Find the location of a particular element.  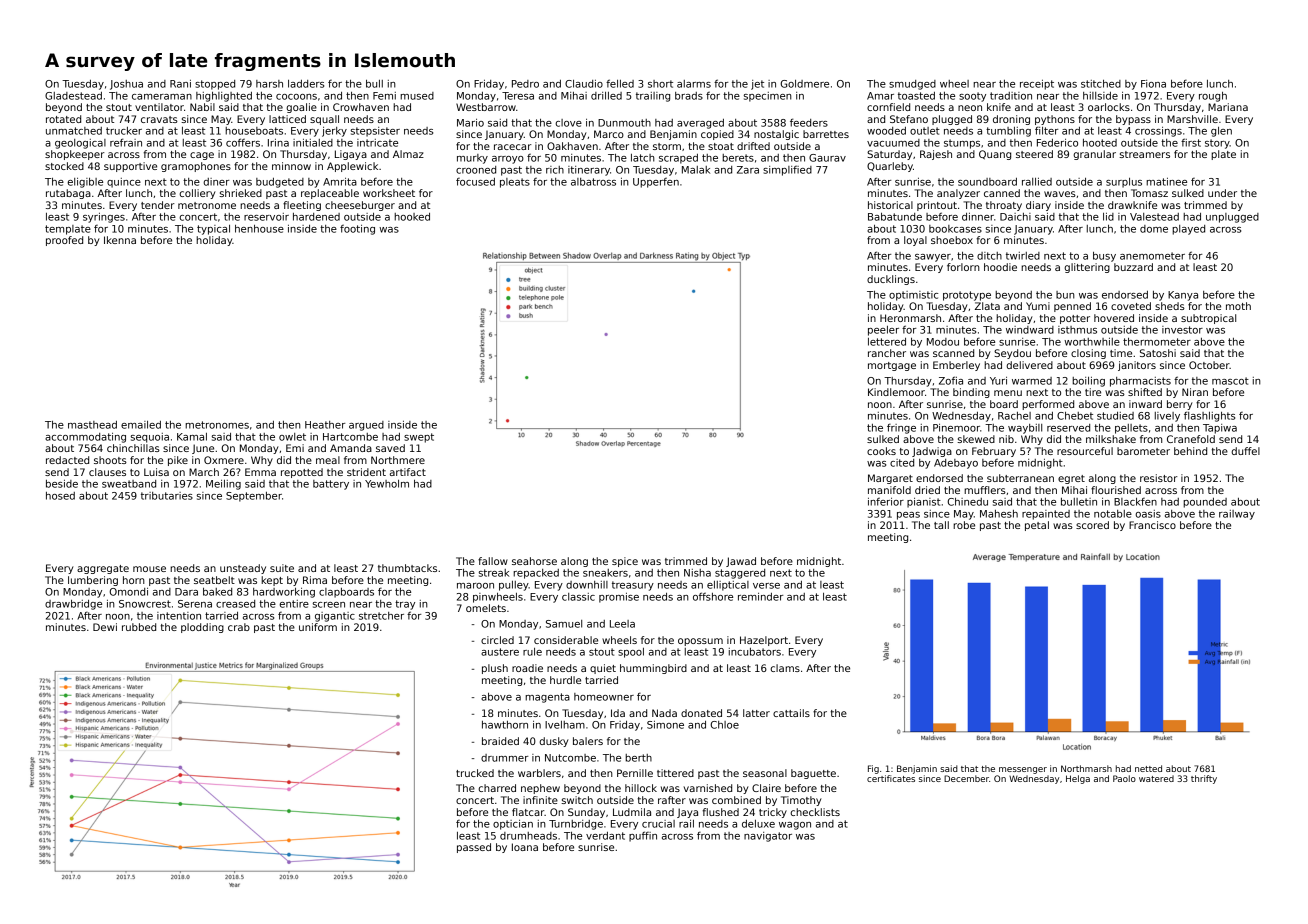

Ikenna is located at coordinates (120, 240).
